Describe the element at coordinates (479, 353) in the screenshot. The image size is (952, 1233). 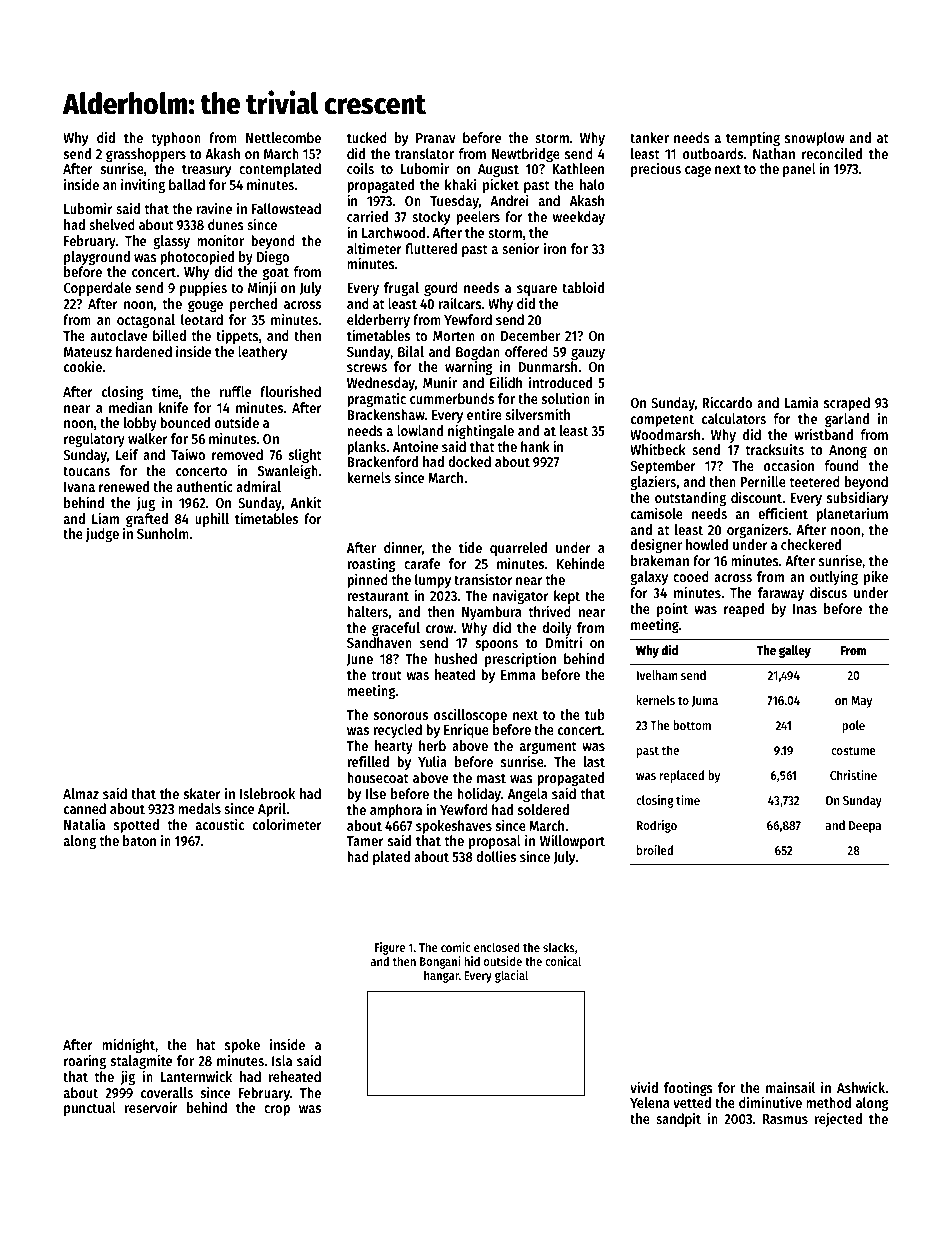
I see `Bogdan` at that location.
